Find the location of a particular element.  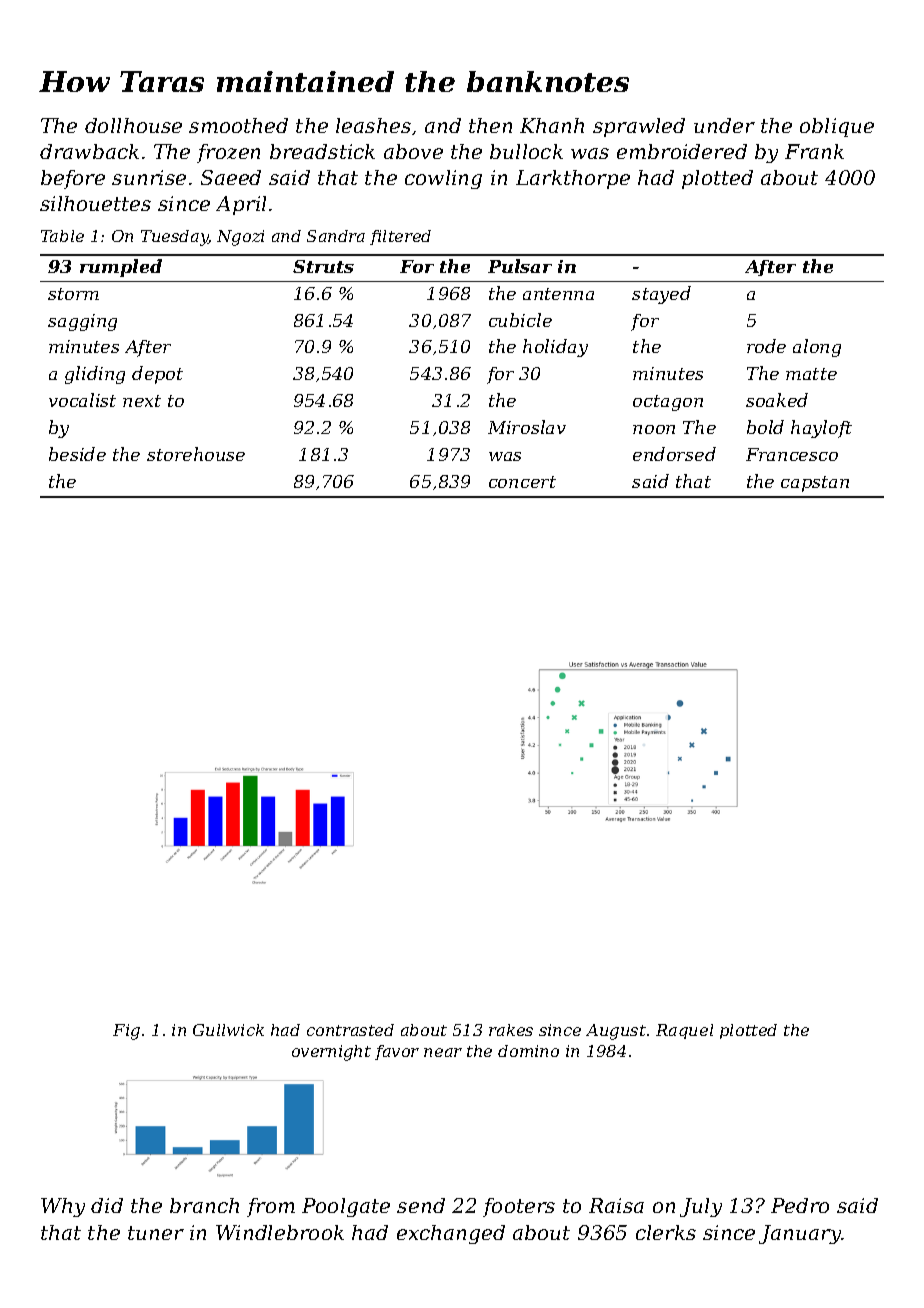

branch is located at coordinates (204, 1205).
